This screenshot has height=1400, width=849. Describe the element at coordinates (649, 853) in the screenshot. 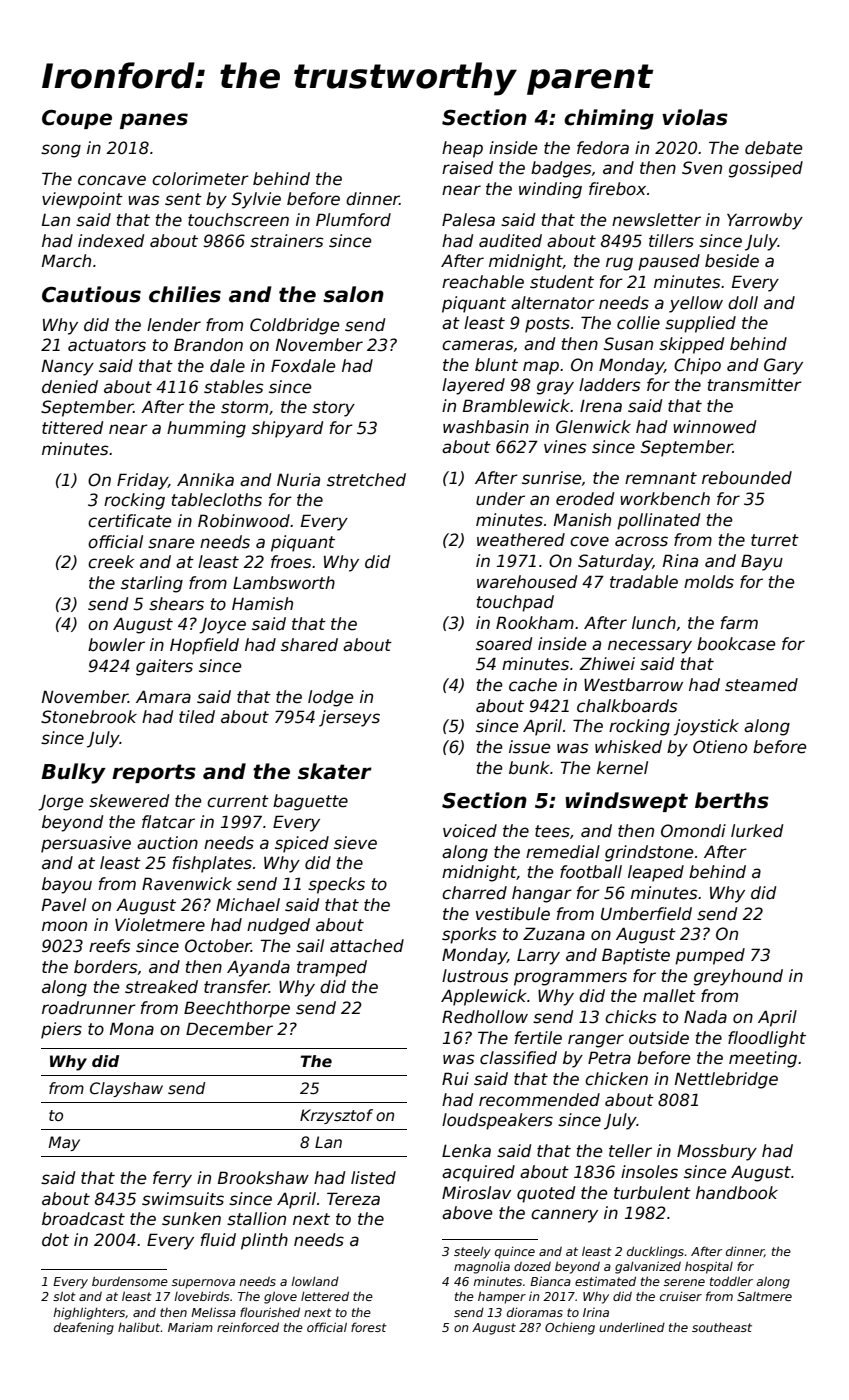

I see `grindstone` at that location.
